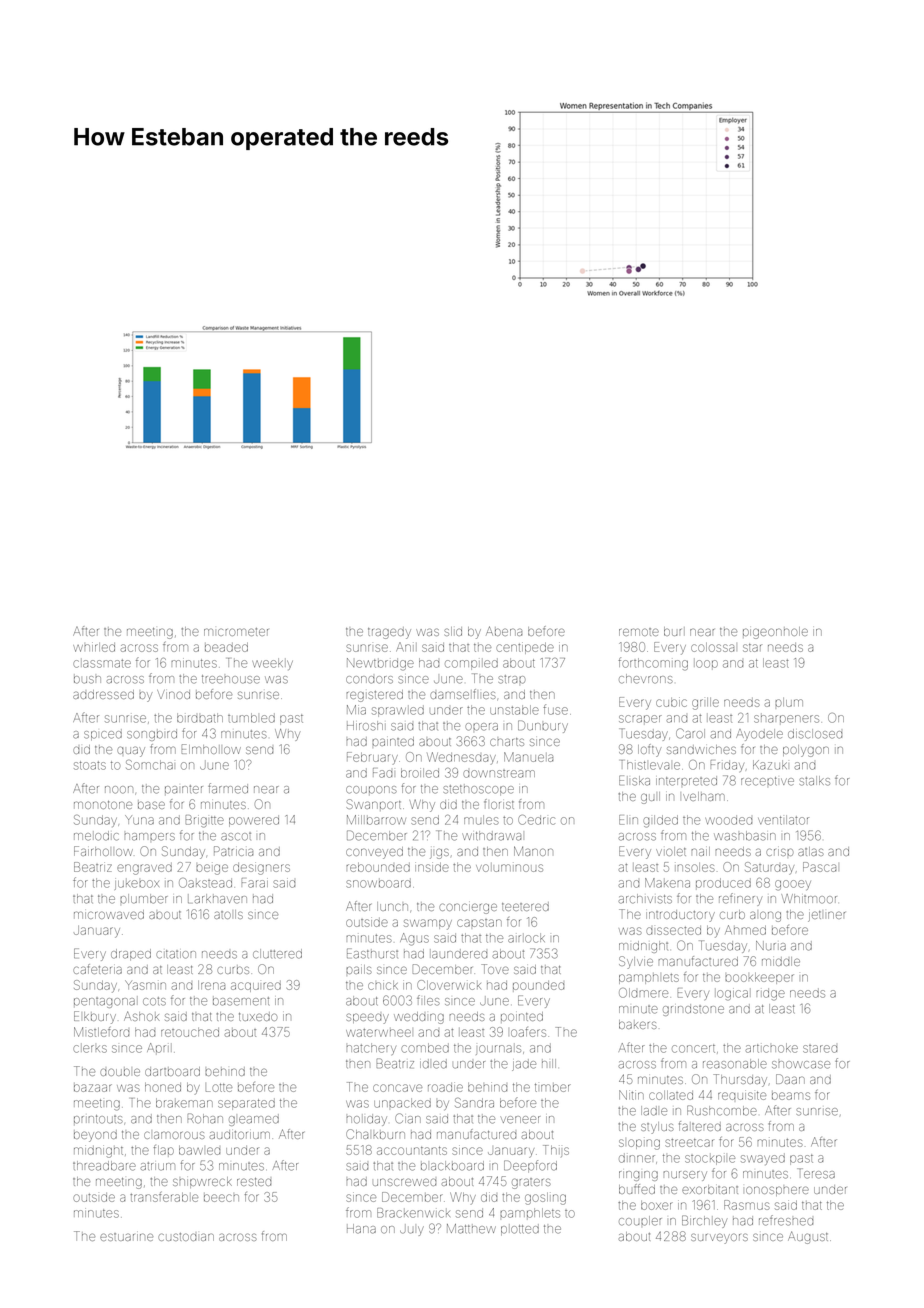 This screenshot has height=1308, width=924. I want to click on separated, so click(246, 1104).
